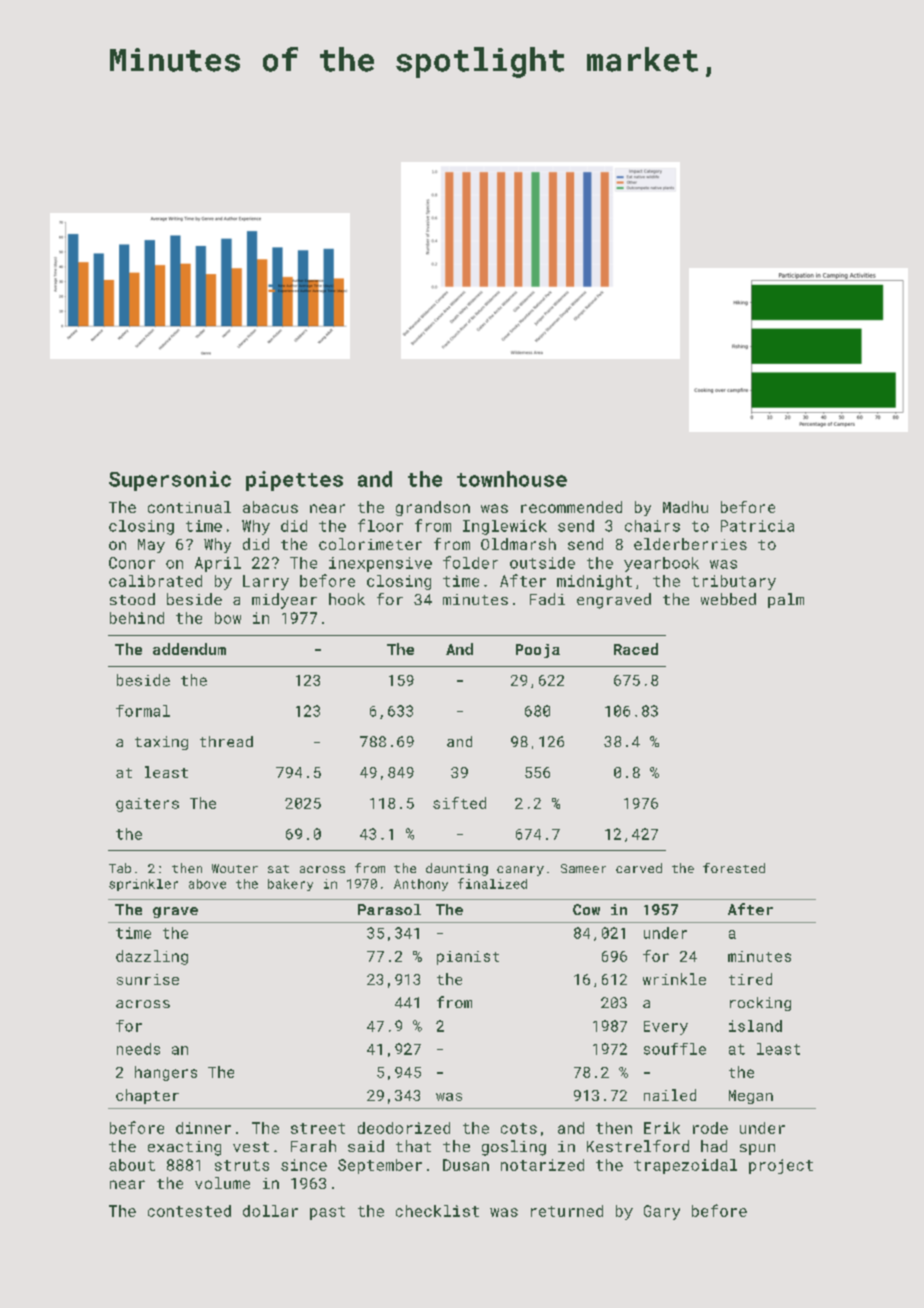  Describe the element at coordinates (518, 544) in the image. I see `Oldmarsh` at that location.
